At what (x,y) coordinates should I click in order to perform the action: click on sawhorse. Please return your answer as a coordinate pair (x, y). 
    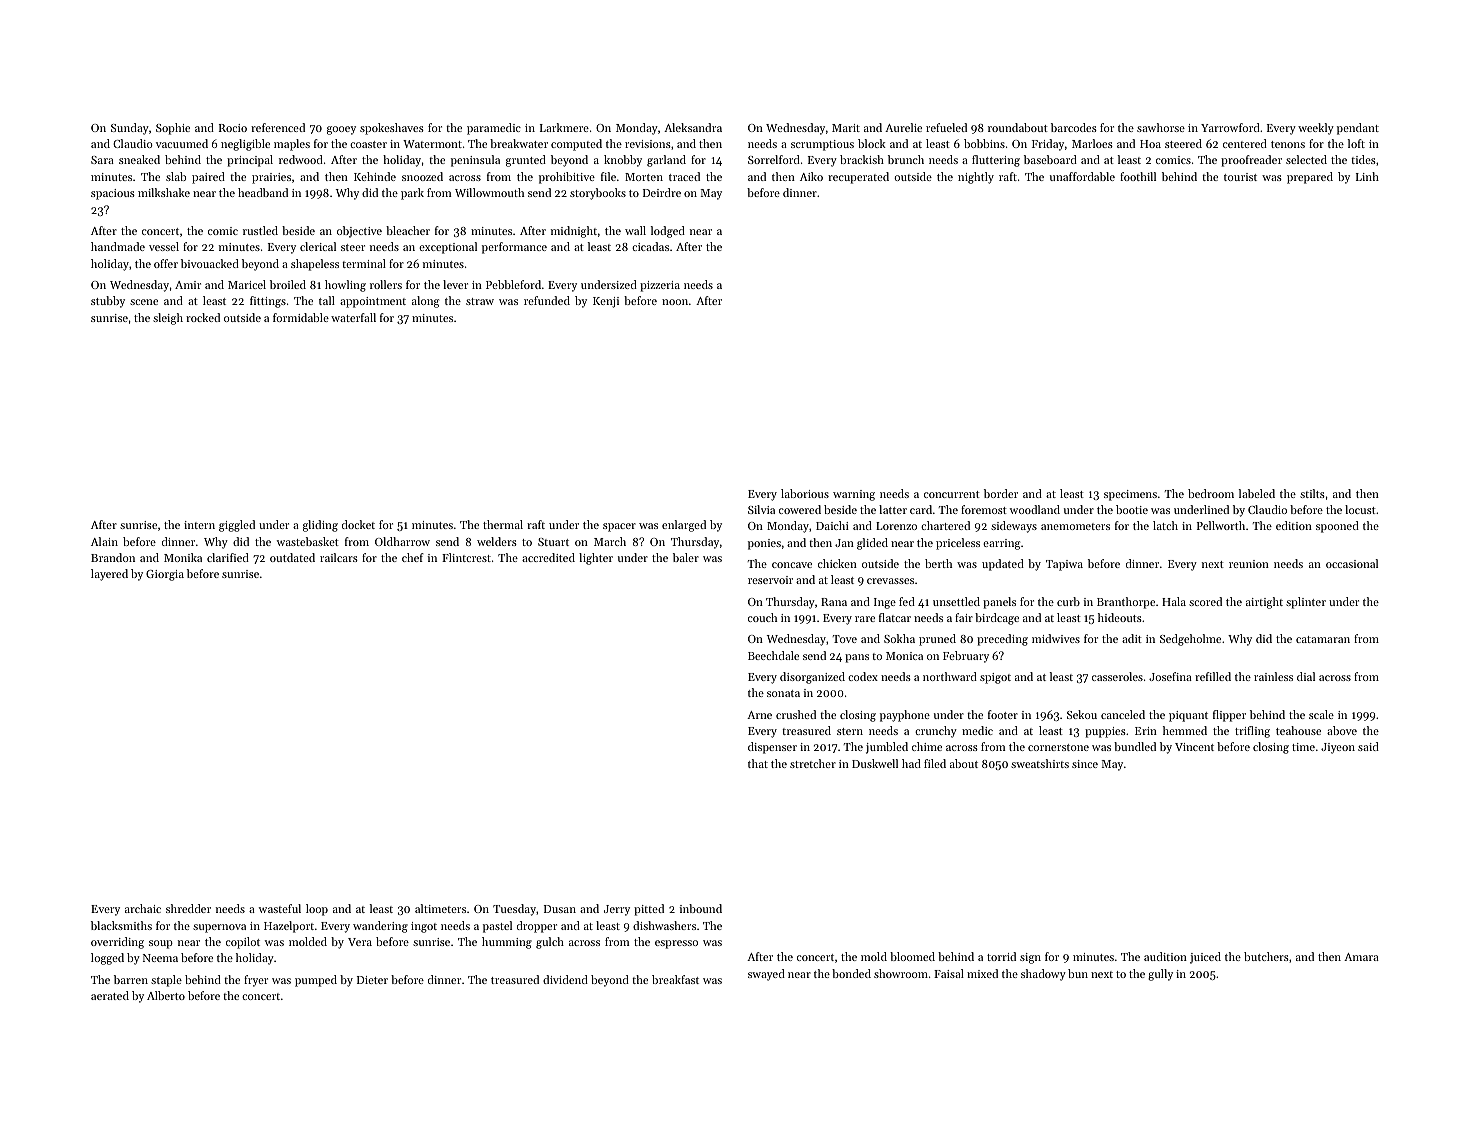
    Looking at the image, I should click on (1161, 127).
